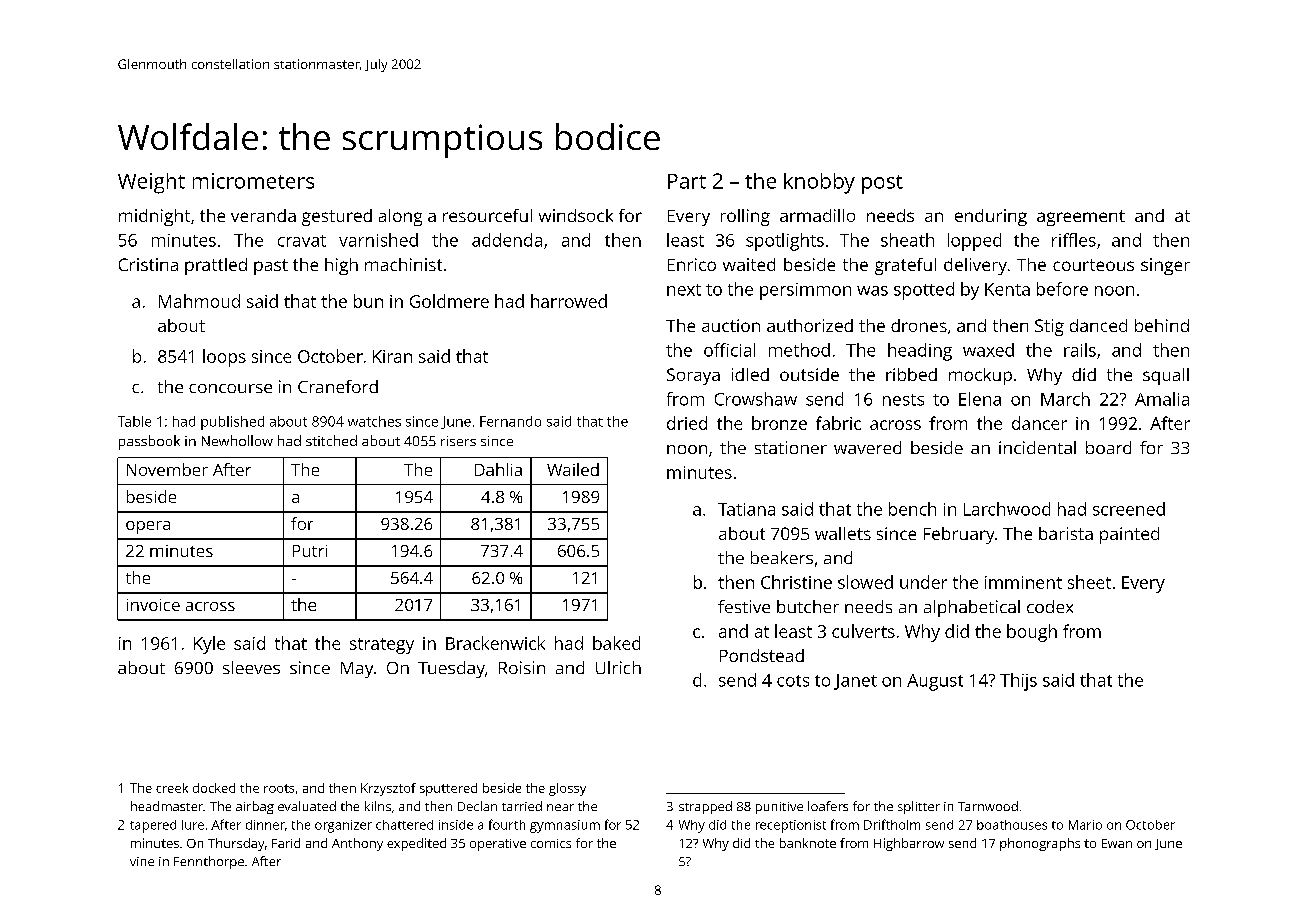  Describe the element at coordinates (882, 184) in the screenshot. I see `post` at that location.
